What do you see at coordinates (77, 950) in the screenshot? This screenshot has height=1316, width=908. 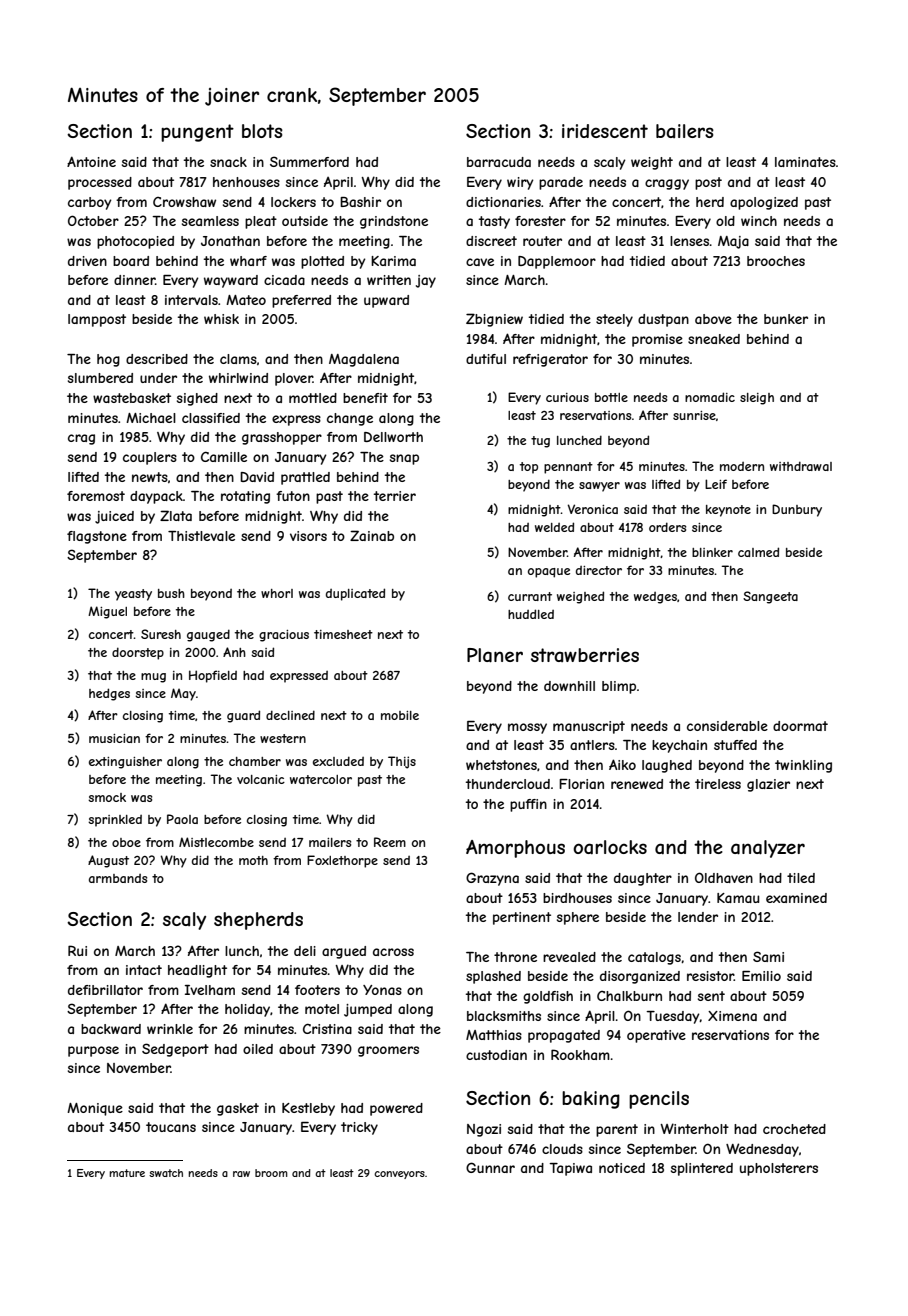 I see `Rui` at bounding box center [77, 950].
